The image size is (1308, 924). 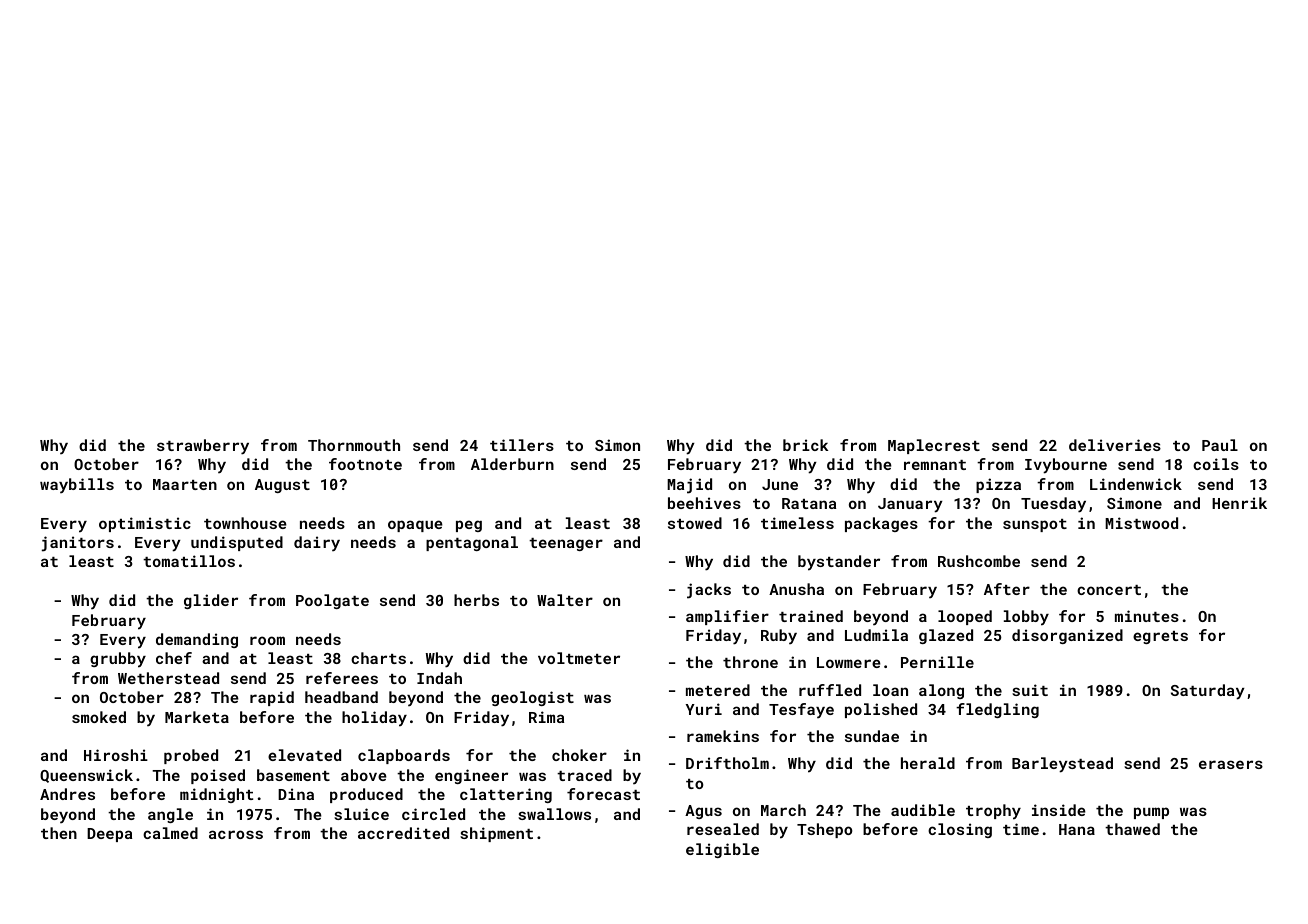 What do you see at coordinates (1160, 637) in the image?
I see `egrets` at bounding box center [1160, 637].
